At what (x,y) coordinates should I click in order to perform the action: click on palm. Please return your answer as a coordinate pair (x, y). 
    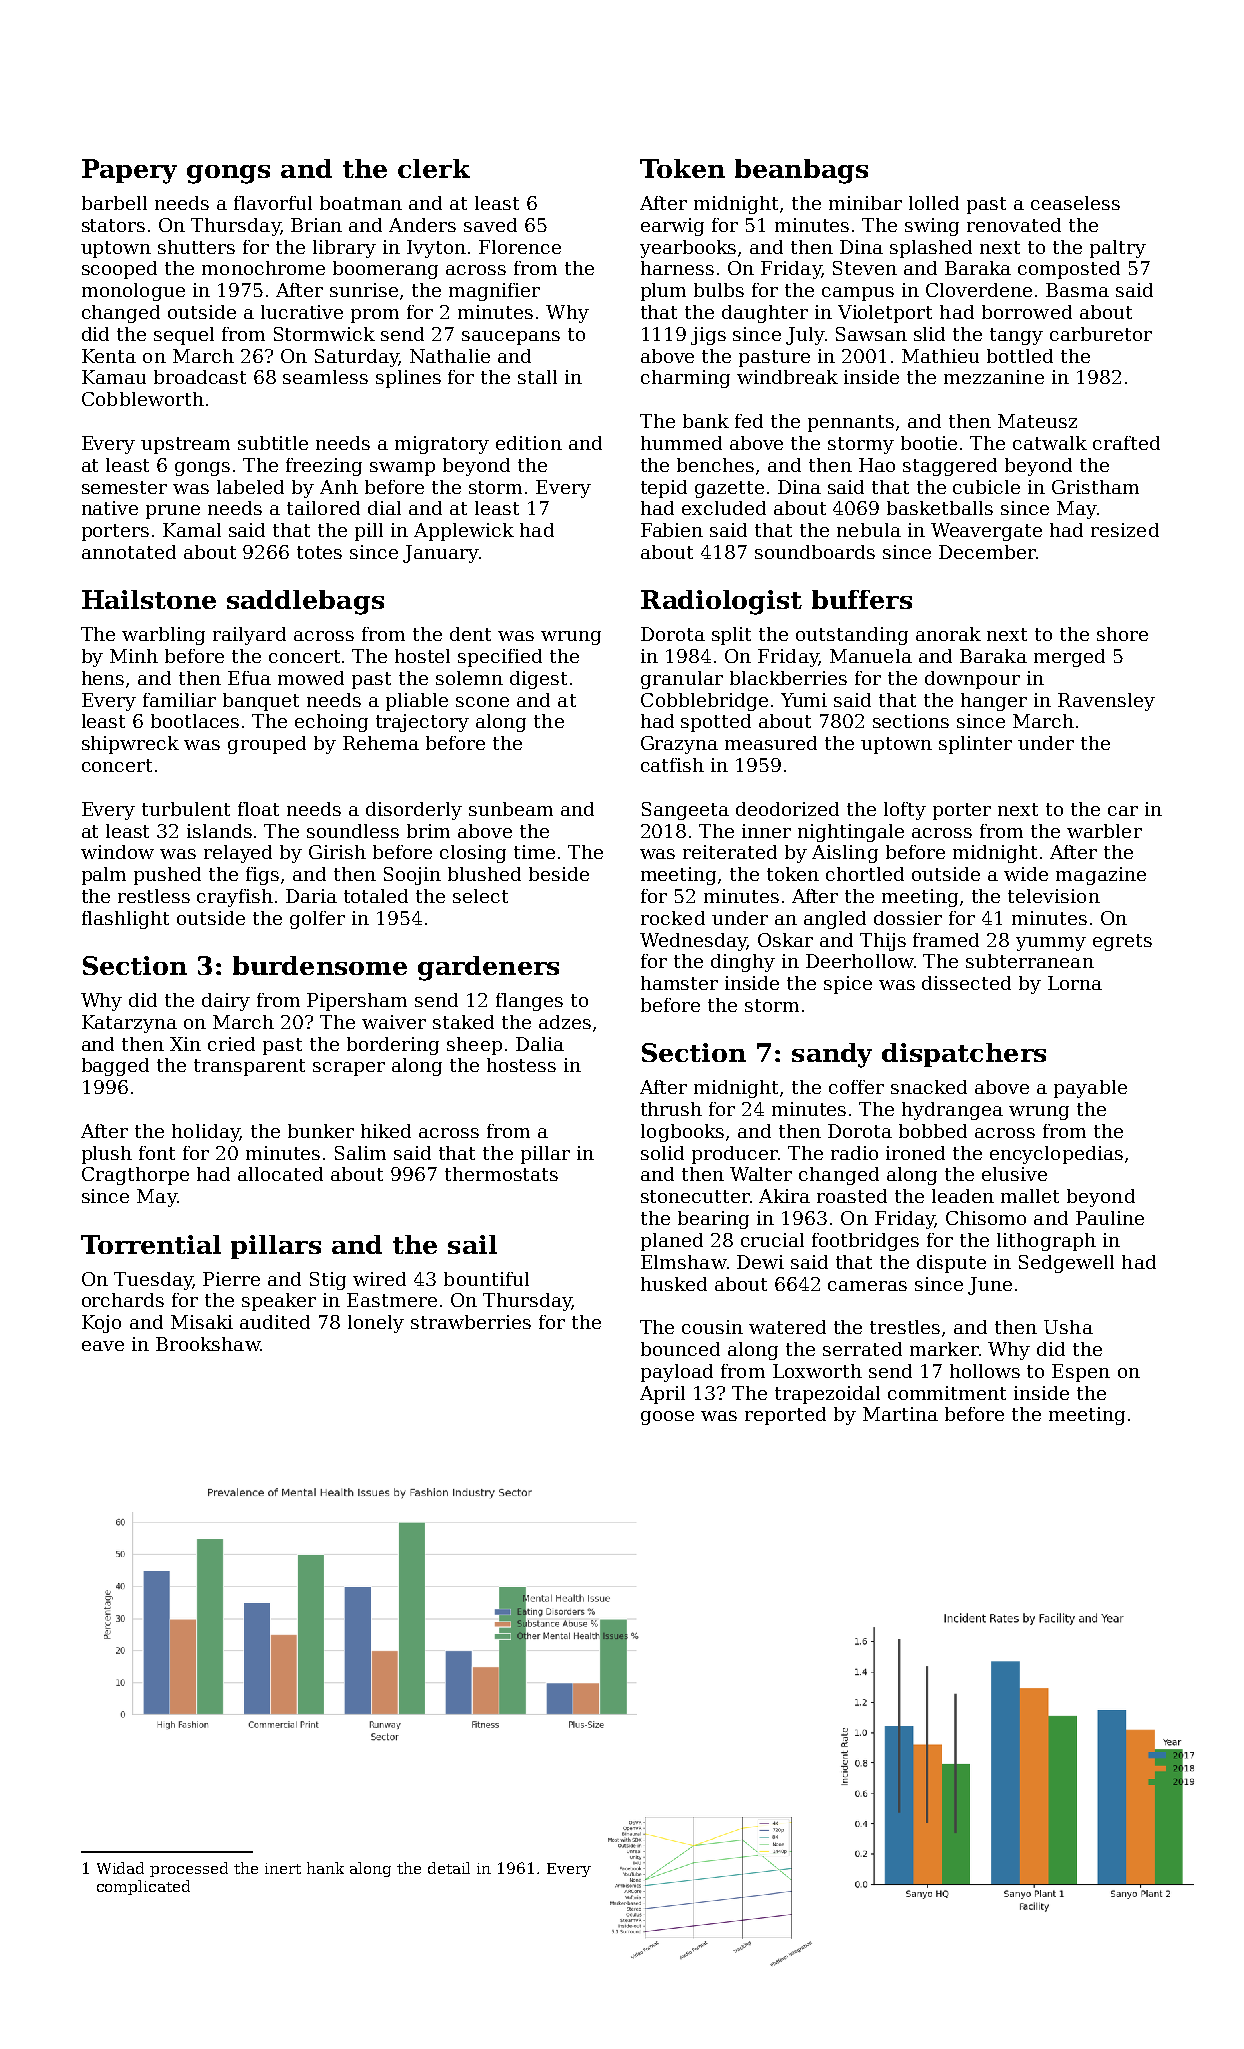
    Looking at the image, I should click on (104, 876).
